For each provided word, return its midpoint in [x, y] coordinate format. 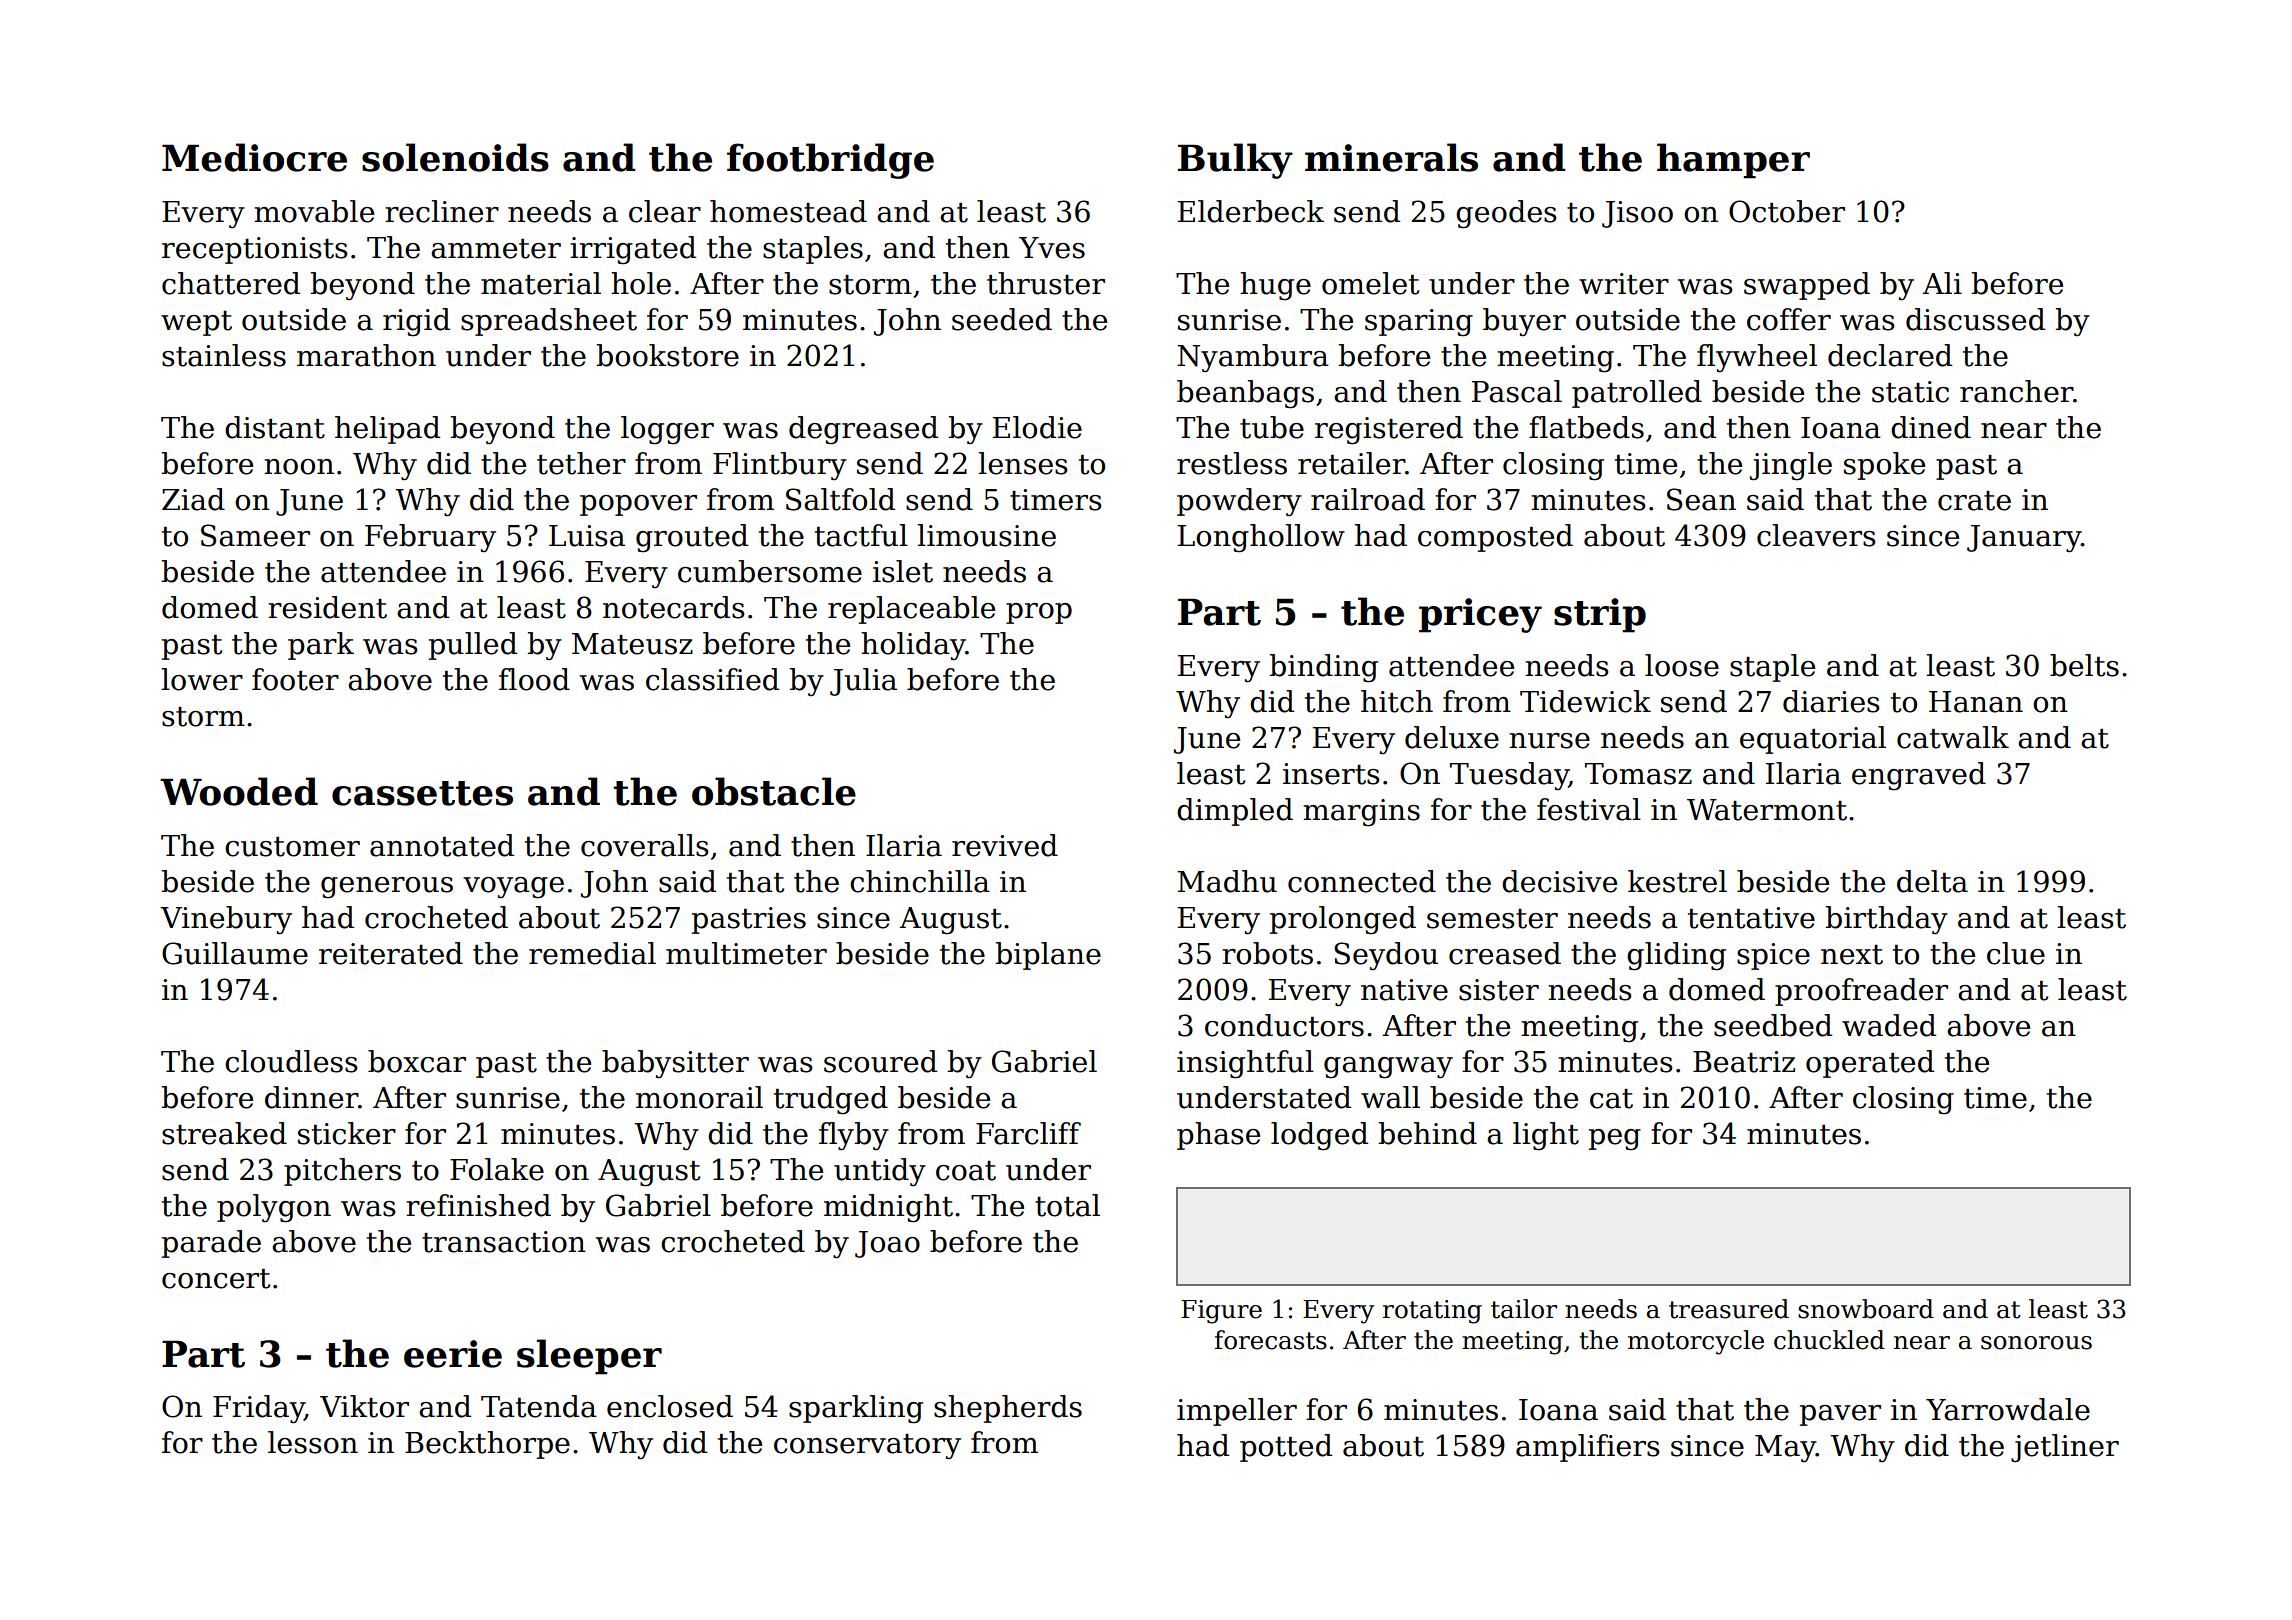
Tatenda [539, 1406]
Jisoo [1637, 214]
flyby [854, 1136]
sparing [1419, 323]
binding [1323, 668]
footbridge [830, 161]
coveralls [645, 845]
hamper [1733, 161]
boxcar [417, 1061]
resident [327, 607]
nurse [1549, 741]
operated [1870, 1064]
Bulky [1235, 161]
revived [1005, 845]
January [2024, 539]
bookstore [667, 355]
